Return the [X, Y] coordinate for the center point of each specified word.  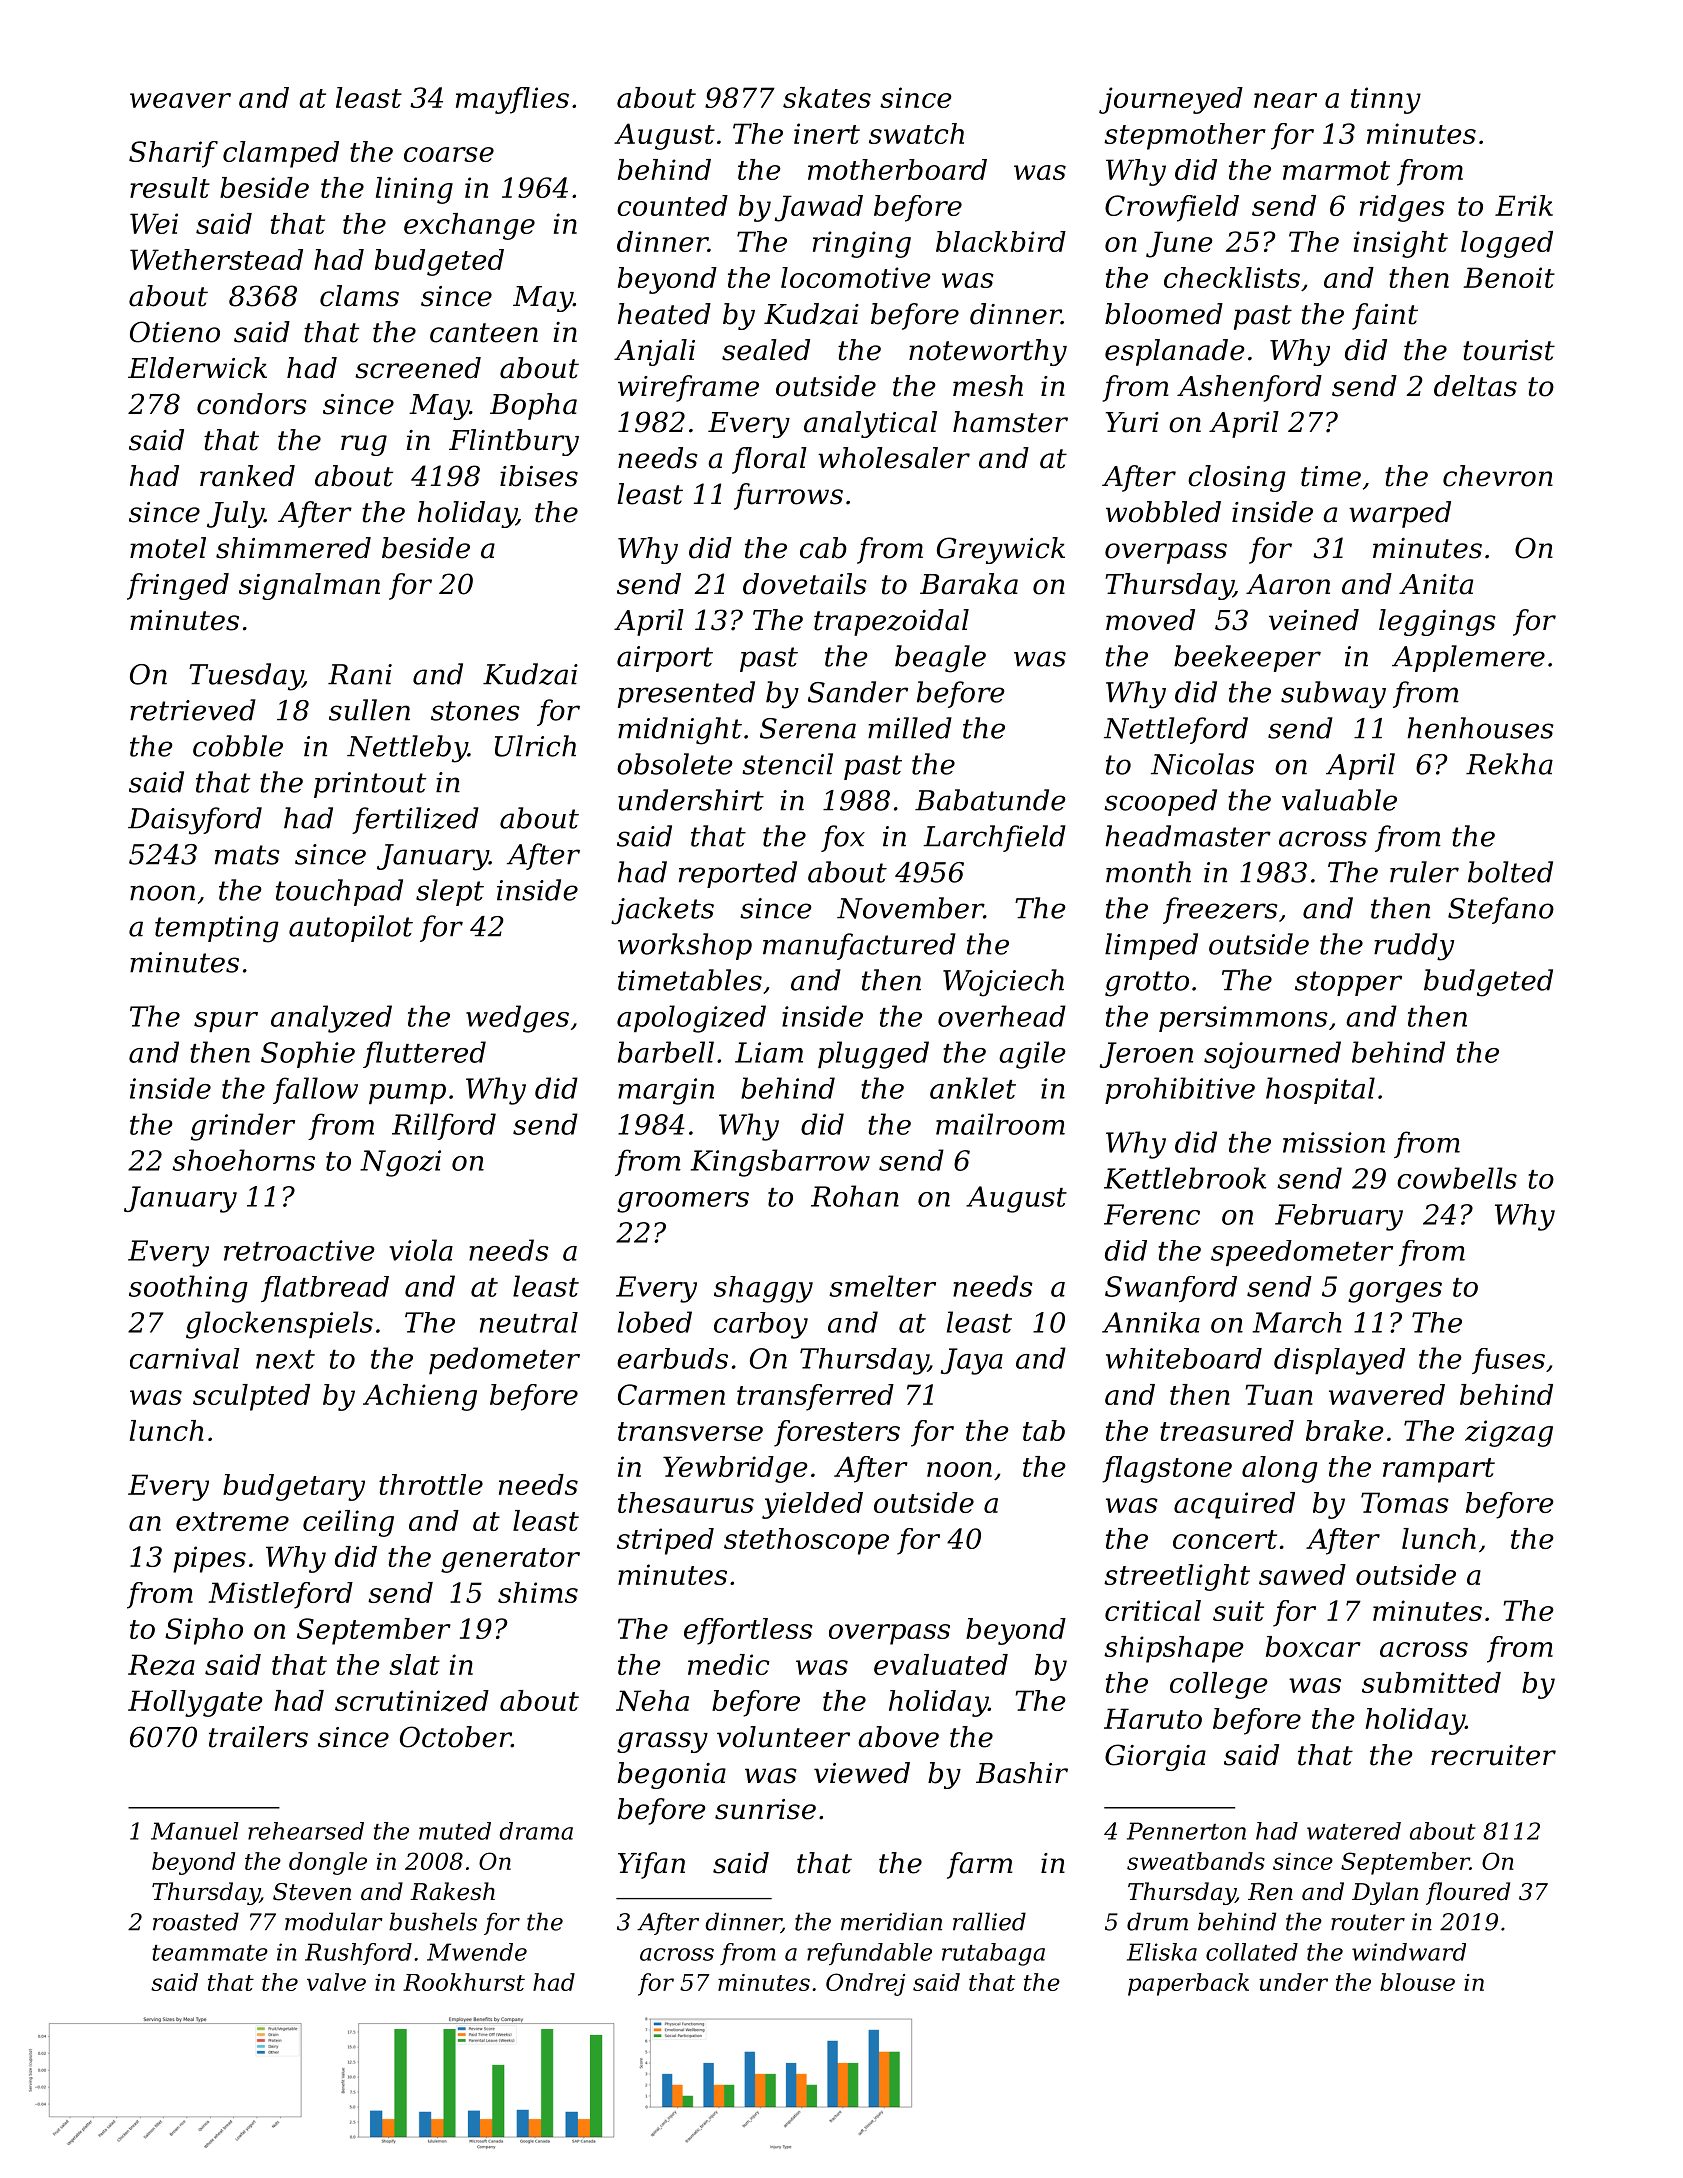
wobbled [1163, 512]
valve [336, 1982]
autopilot [351, 928]
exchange [469, 226]
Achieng [420, 1397]
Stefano [1501, 910]
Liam [769, 1052]
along [1279, 1469]
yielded [812, 1505]
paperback [1188, 1984]
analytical [870, 424]
